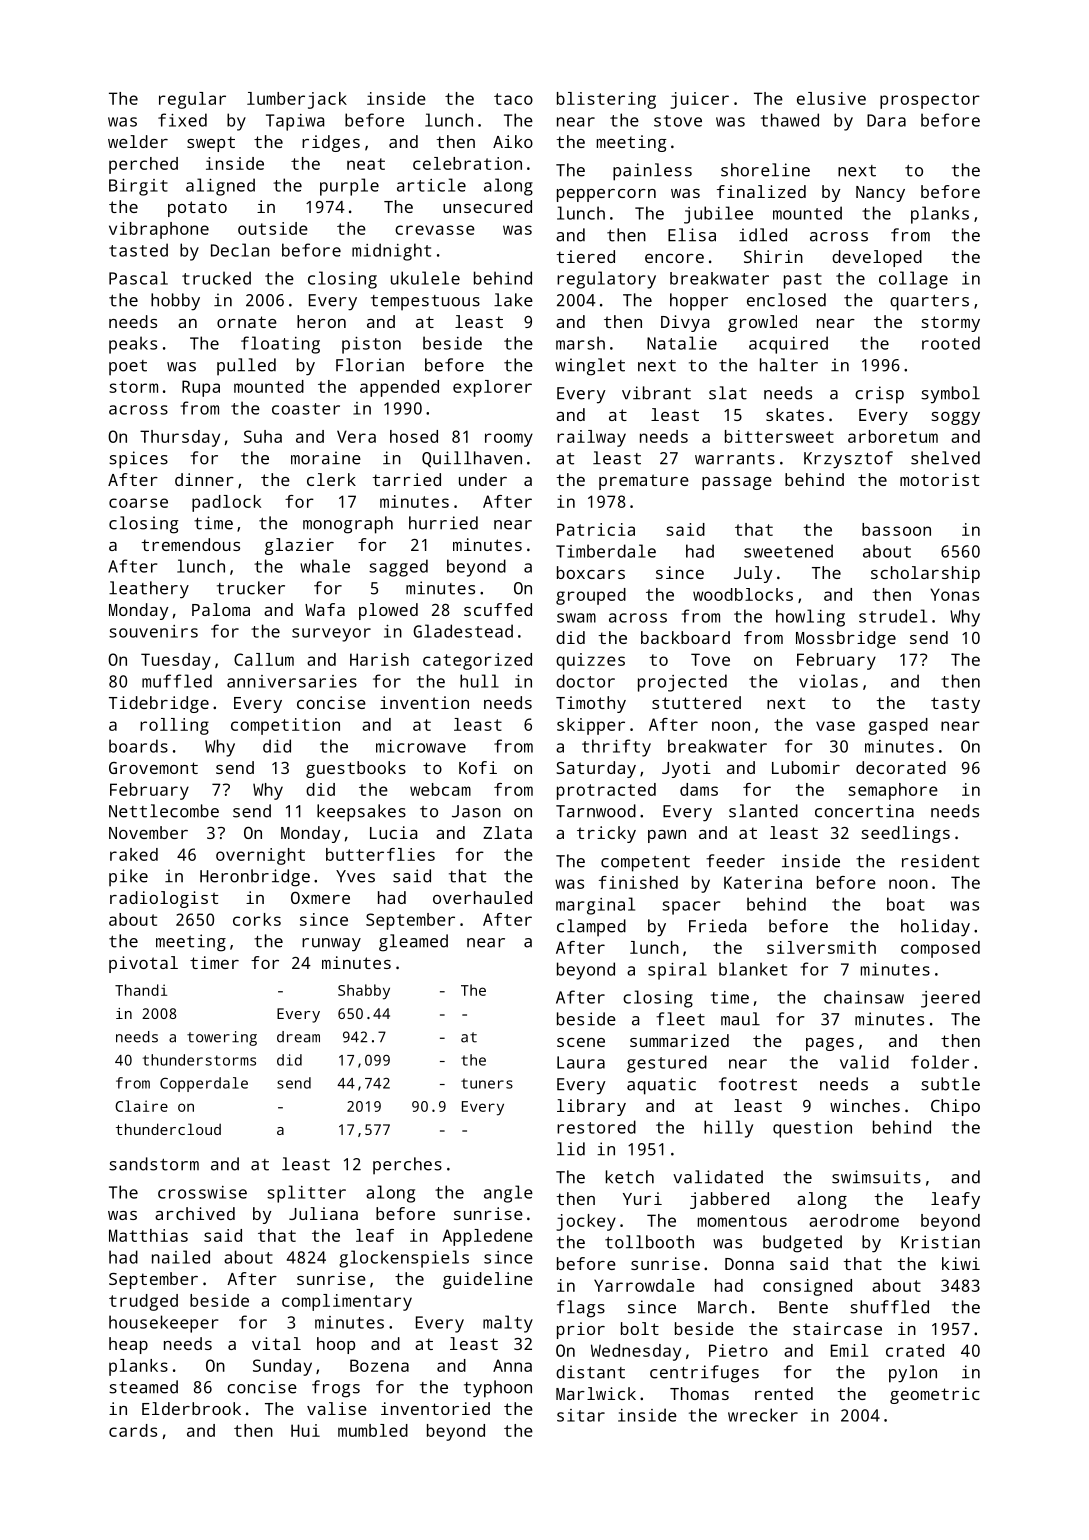 This screenshot has height=1540, width=1089. Describe the element at coordinates (913, 1374) in the screenshot. I see `pylon` at that location.
